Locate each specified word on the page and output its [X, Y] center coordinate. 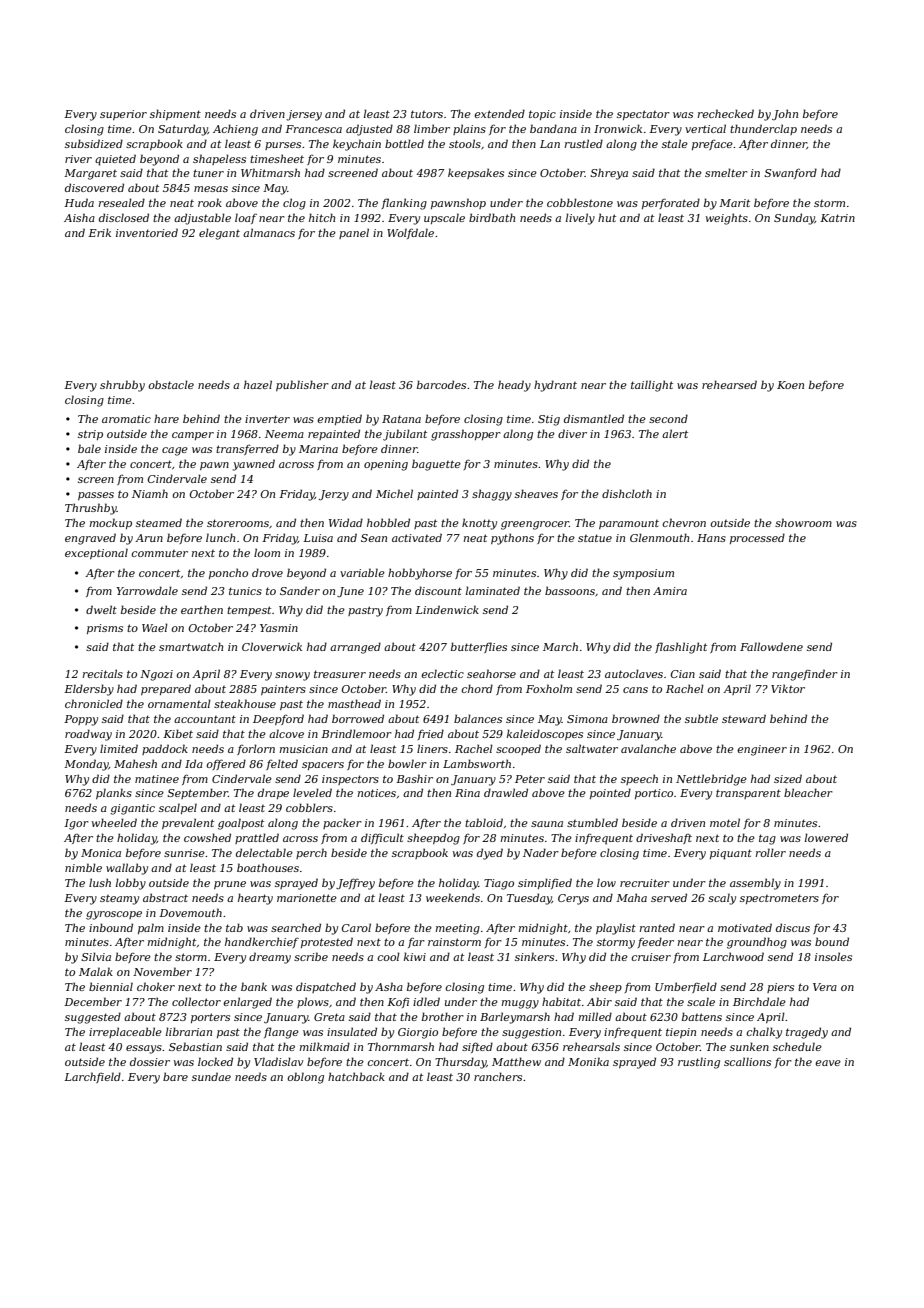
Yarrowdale [147, 590]
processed [757, 538]
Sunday [794, 219]
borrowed [358, 718]
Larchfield [92, 1077]
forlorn [256, 749]
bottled [404, 143]
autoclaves [634, 673]
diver [572, 433]
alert [675, 433]
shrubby [122, 386]
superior [123, 115]
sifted [477, 1047]
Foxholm [549, 688]
